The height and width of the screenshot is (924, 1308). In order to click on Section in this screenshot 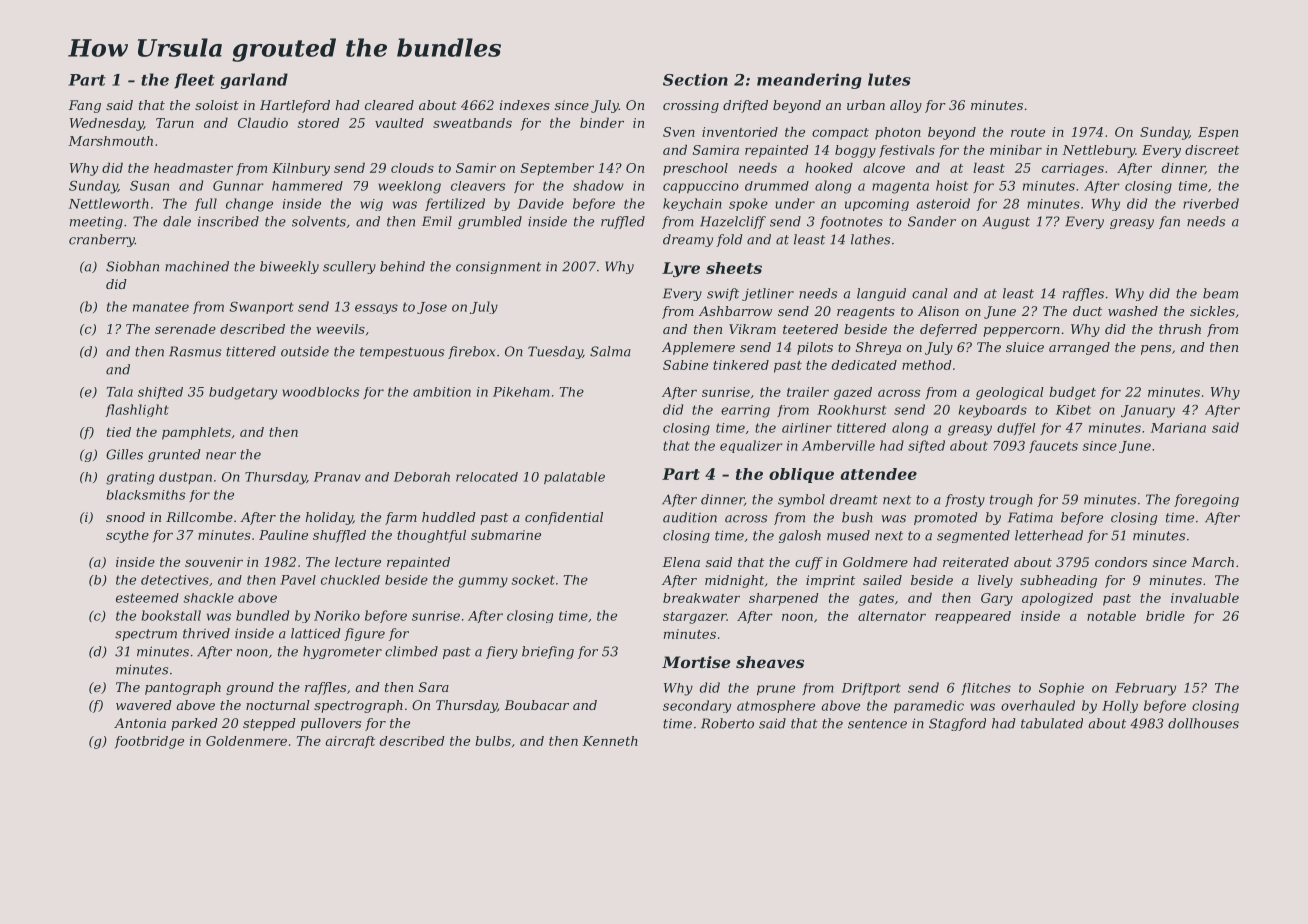, I will do `click(695, 79)`.
